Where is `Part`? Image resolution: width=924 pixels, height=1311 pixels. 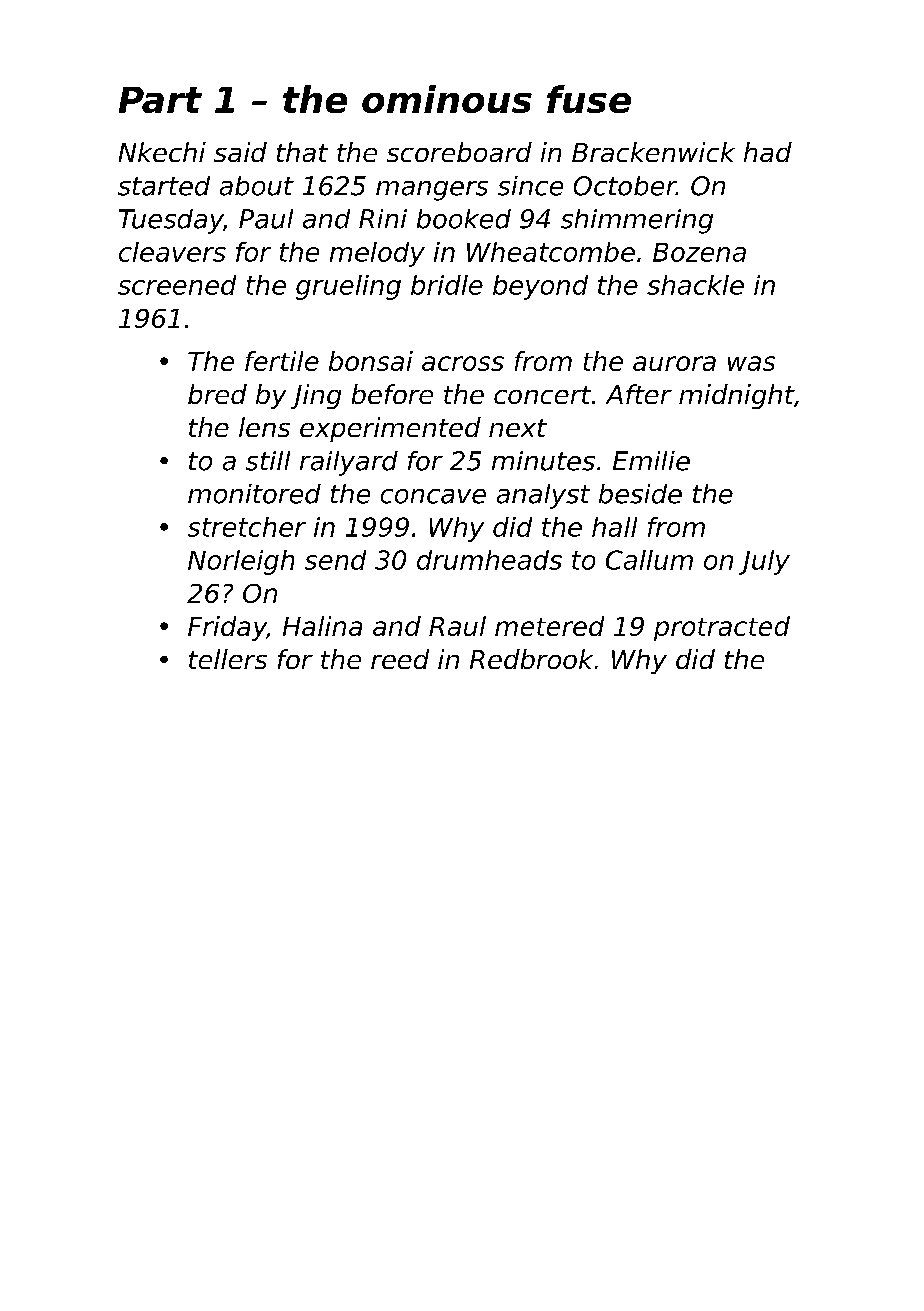
Part is located at coordinates (160, 100).
